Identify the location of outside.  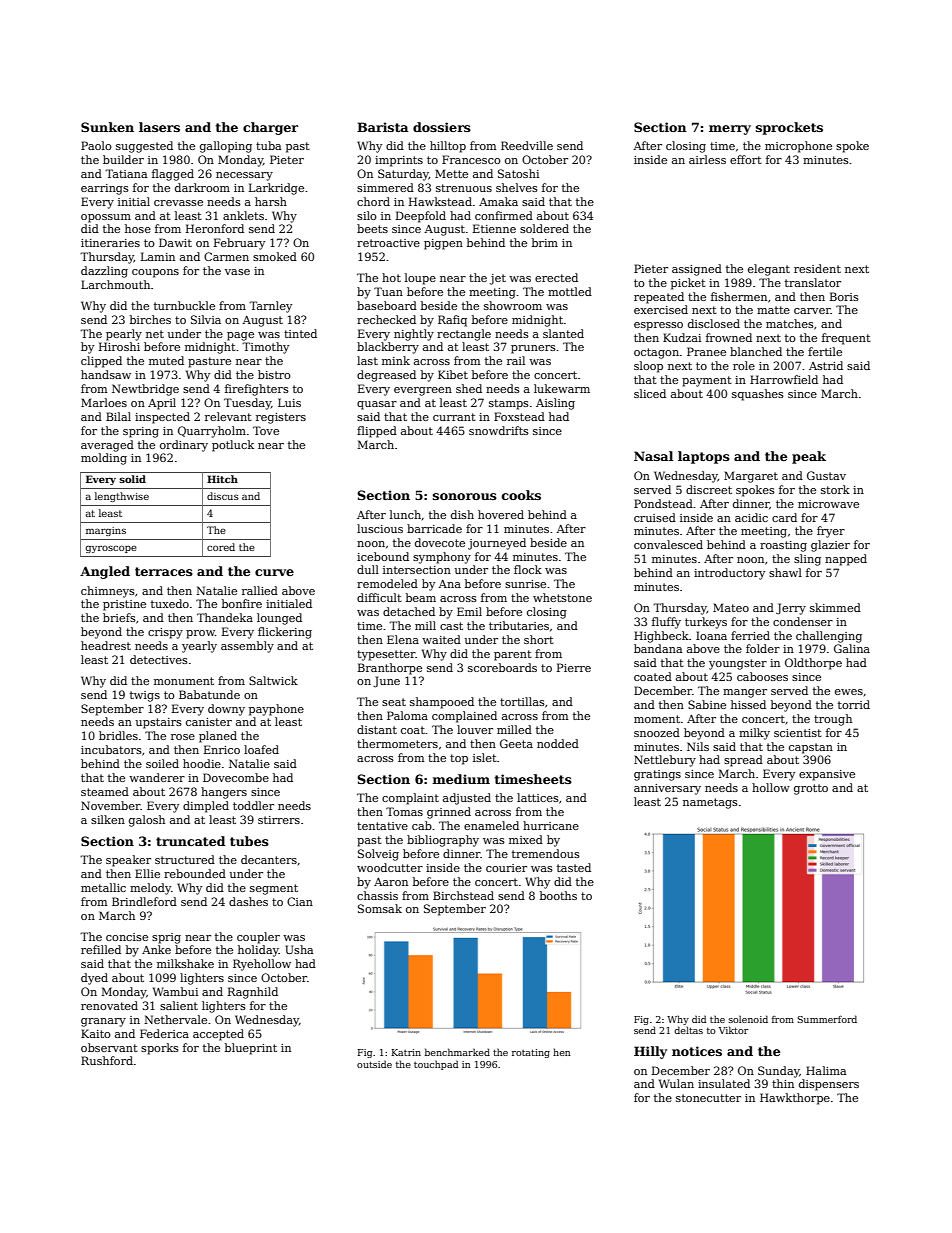
(374, 1064).
